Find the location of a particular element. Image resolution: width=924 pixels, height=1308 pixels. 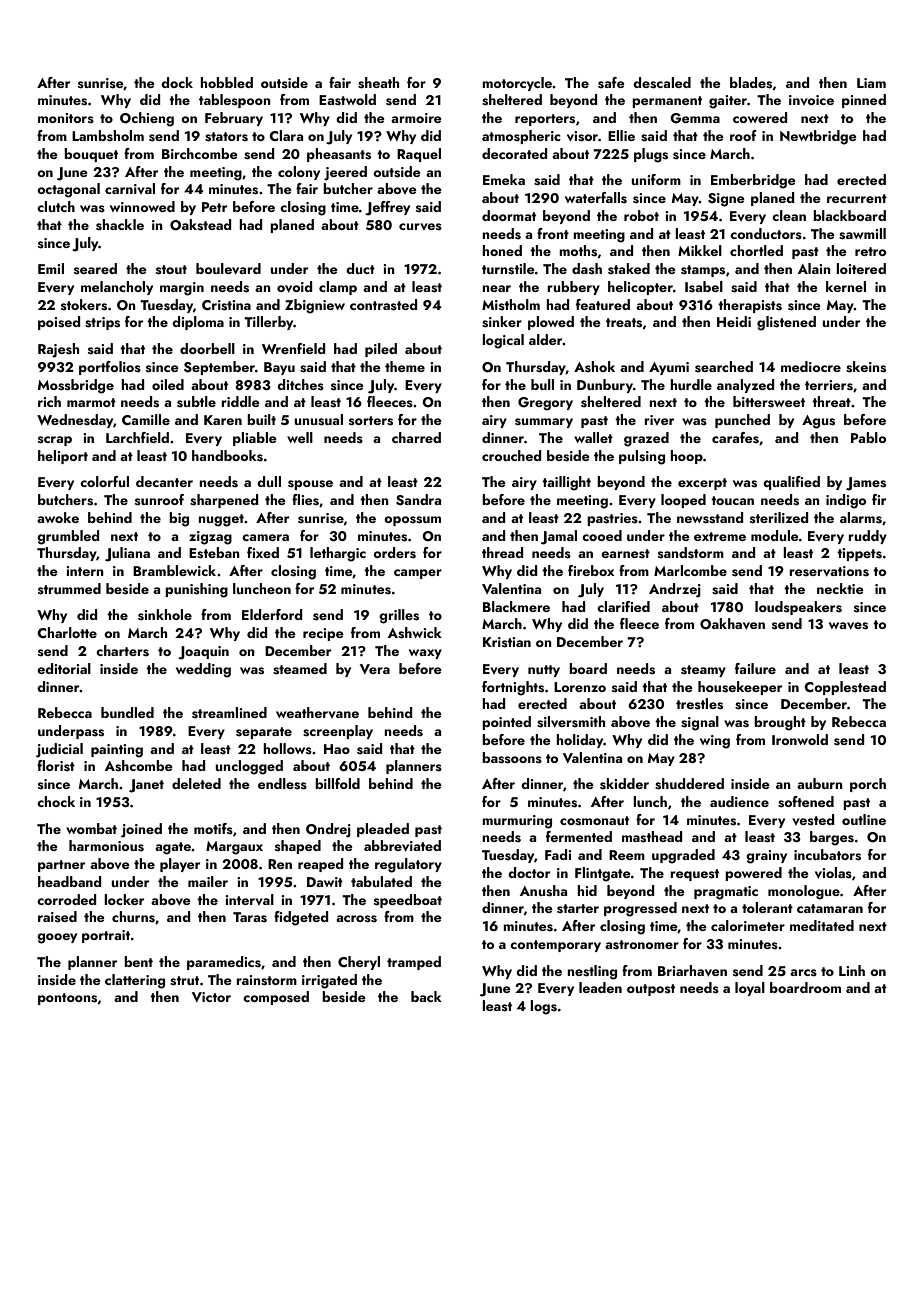

Zbigniew is located at coordinates (315, 306).
